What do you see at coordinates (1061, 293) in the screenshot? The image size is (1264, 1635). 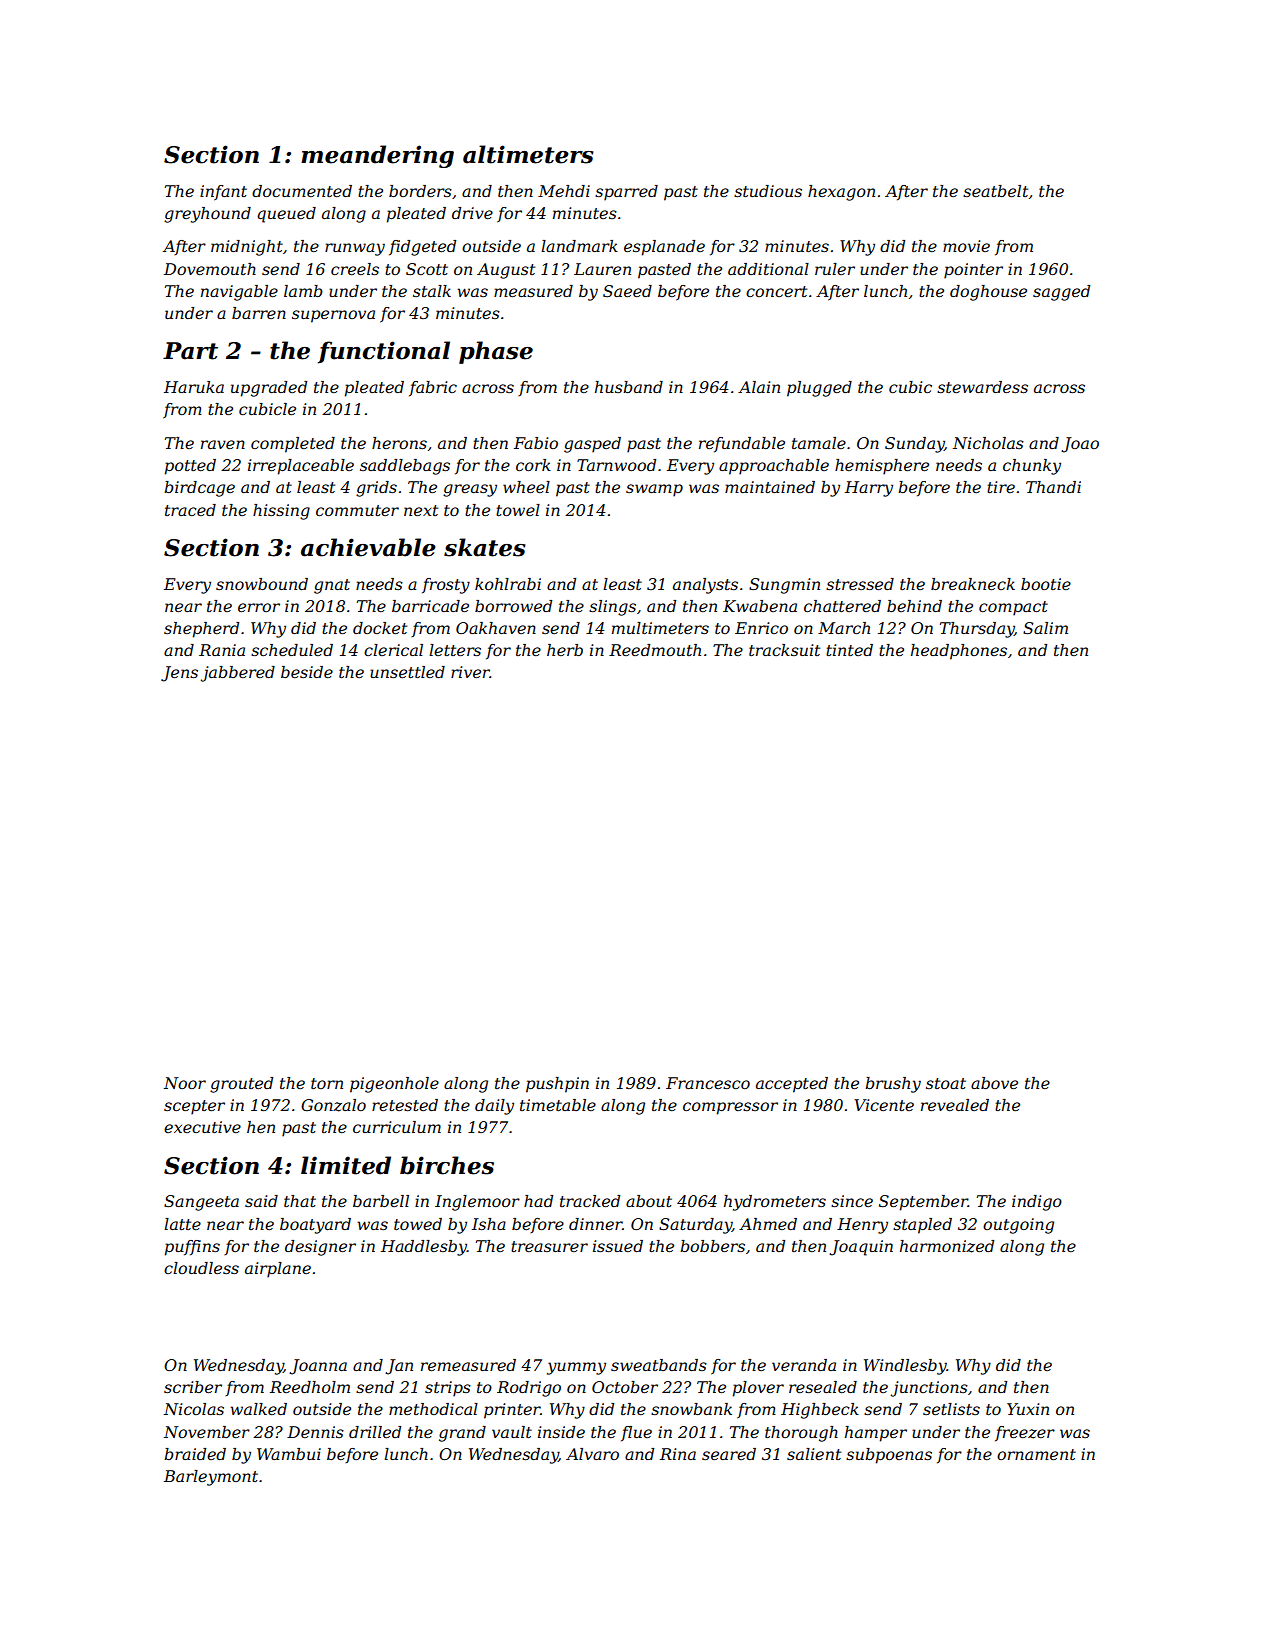 I see `sagged` at bounding box center [1061, 293].
